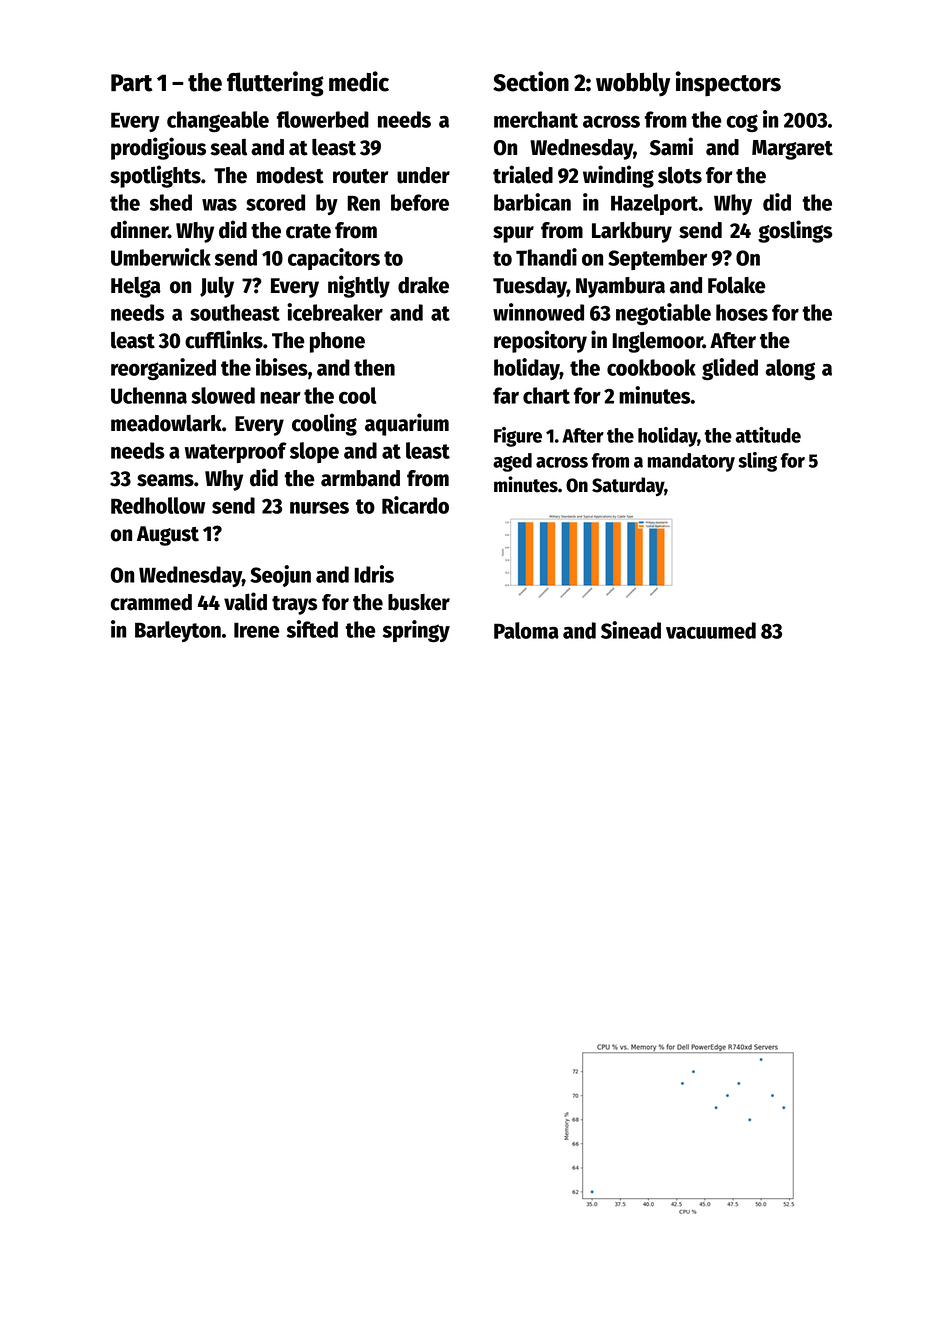  I want to click on medic, so click(359, 81).
